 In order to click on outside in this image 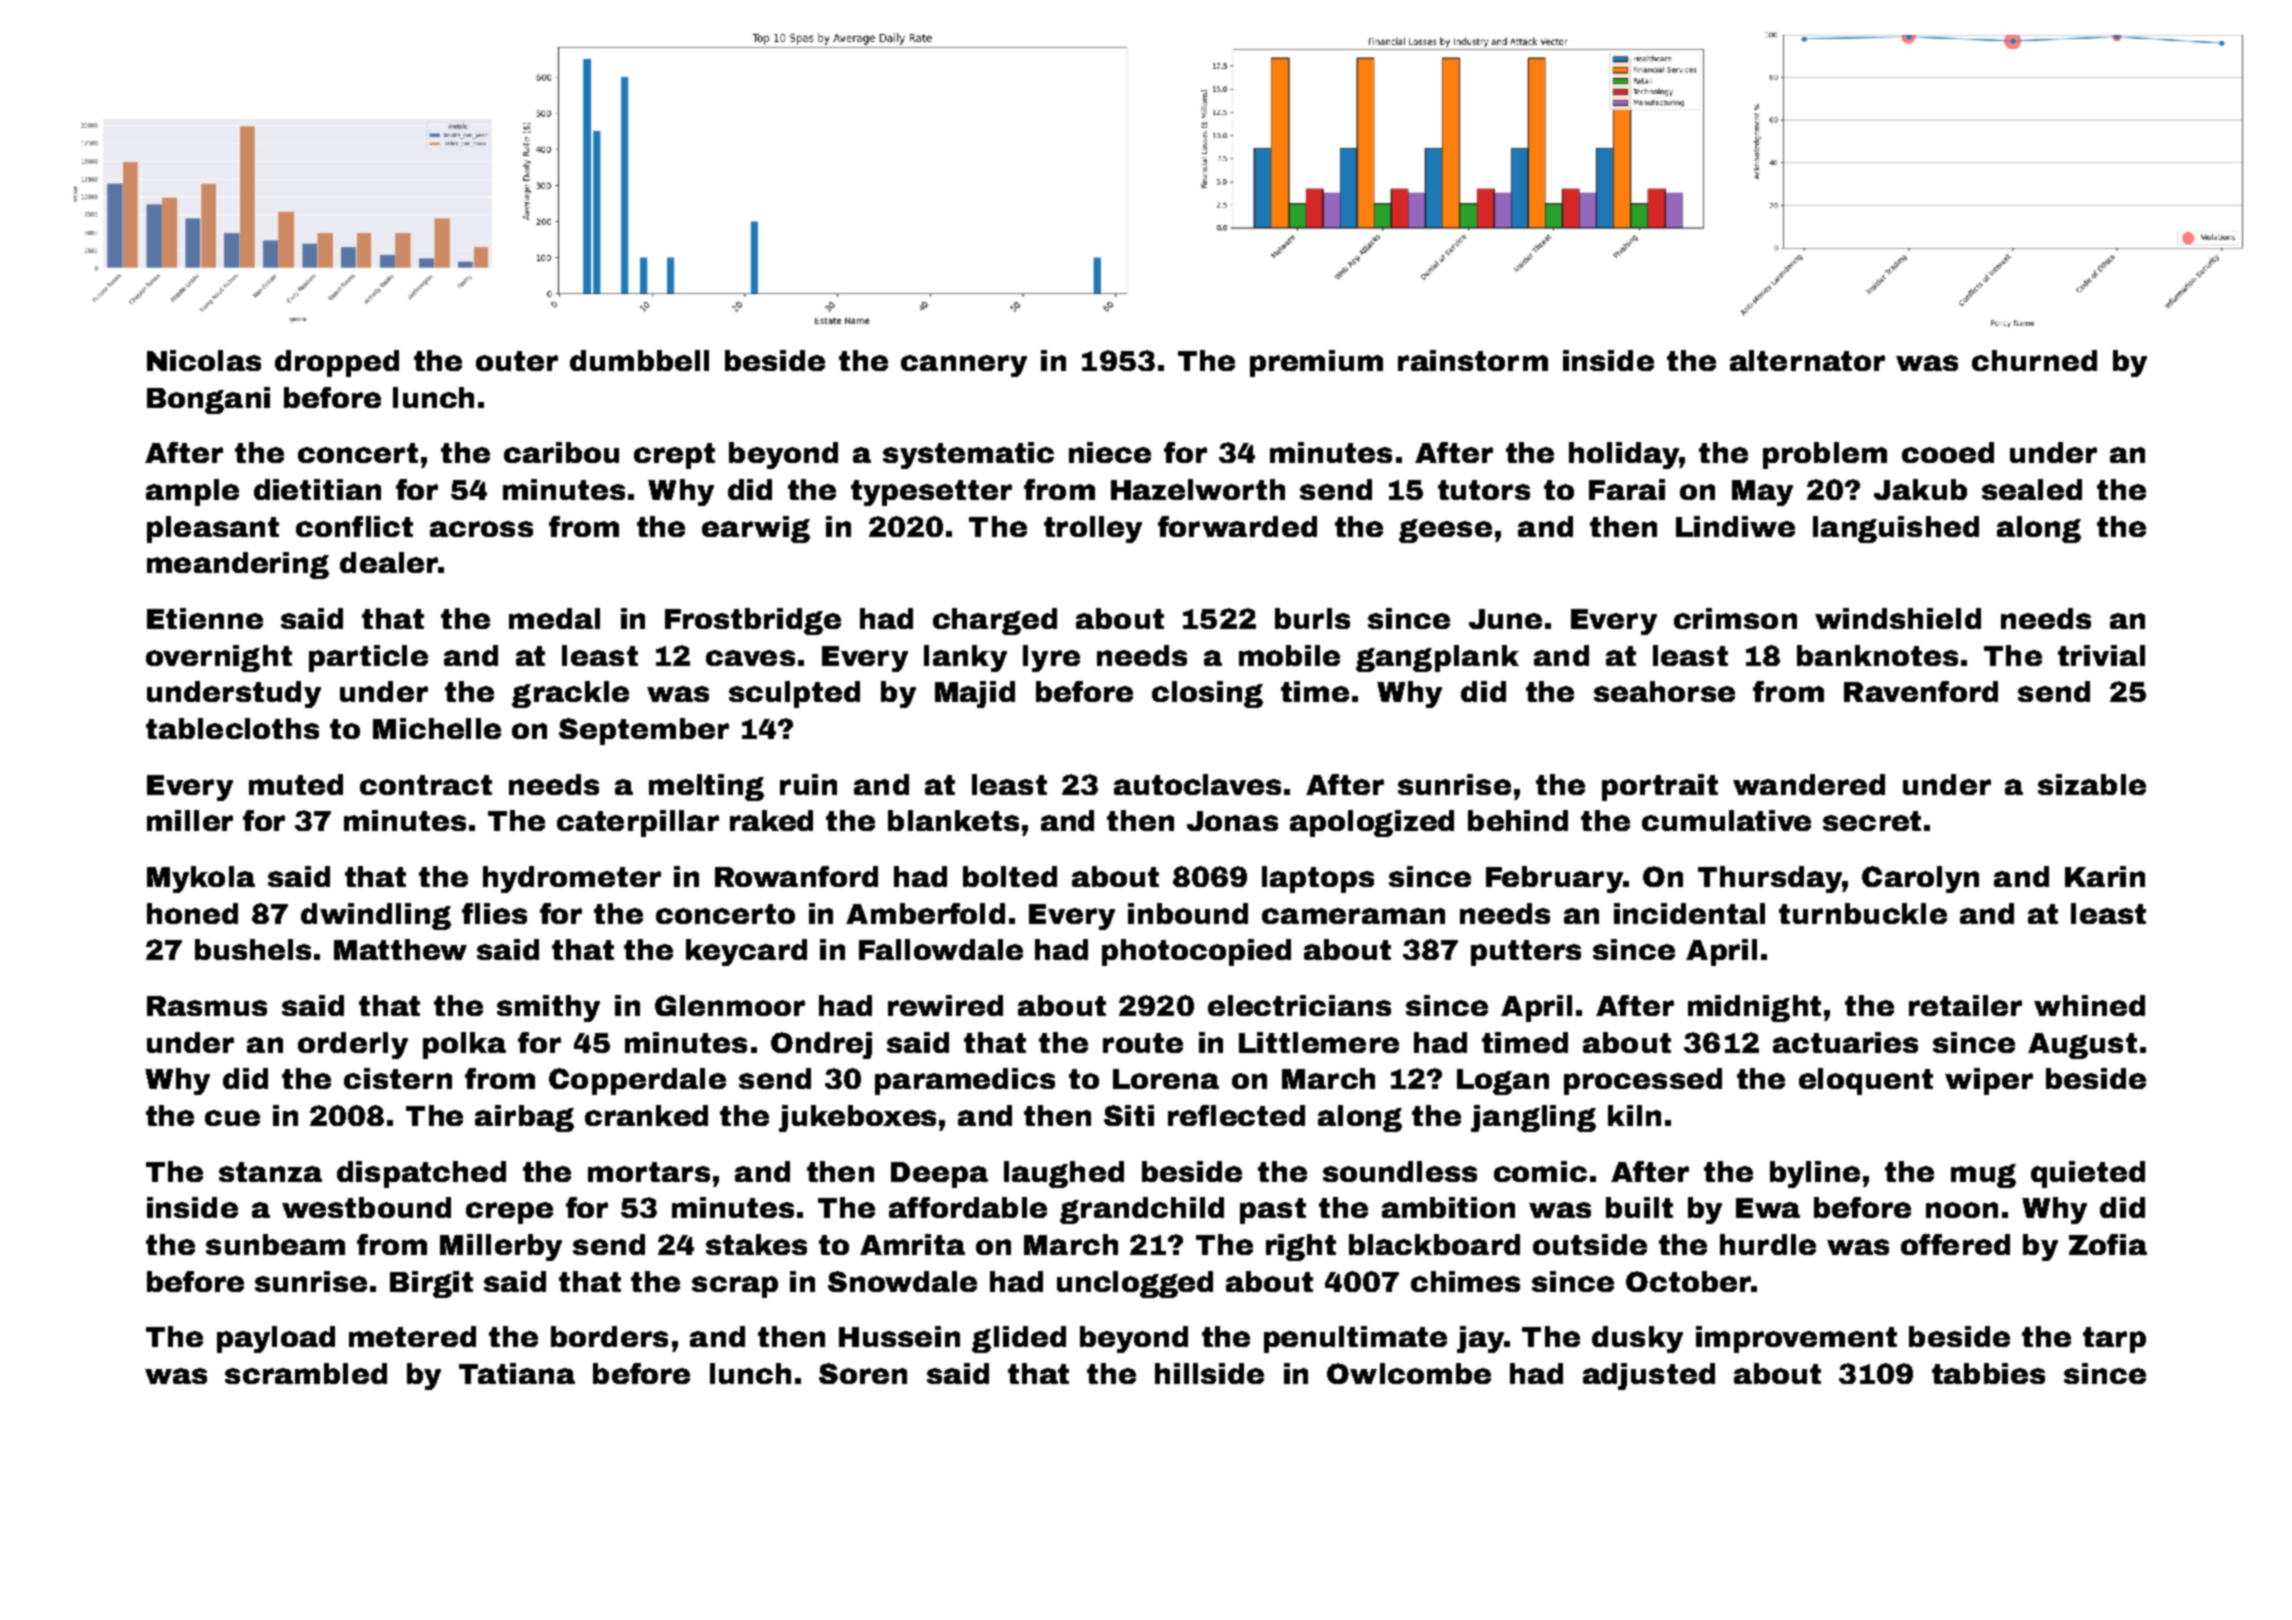, I will do `click(1590, 1244)`.
